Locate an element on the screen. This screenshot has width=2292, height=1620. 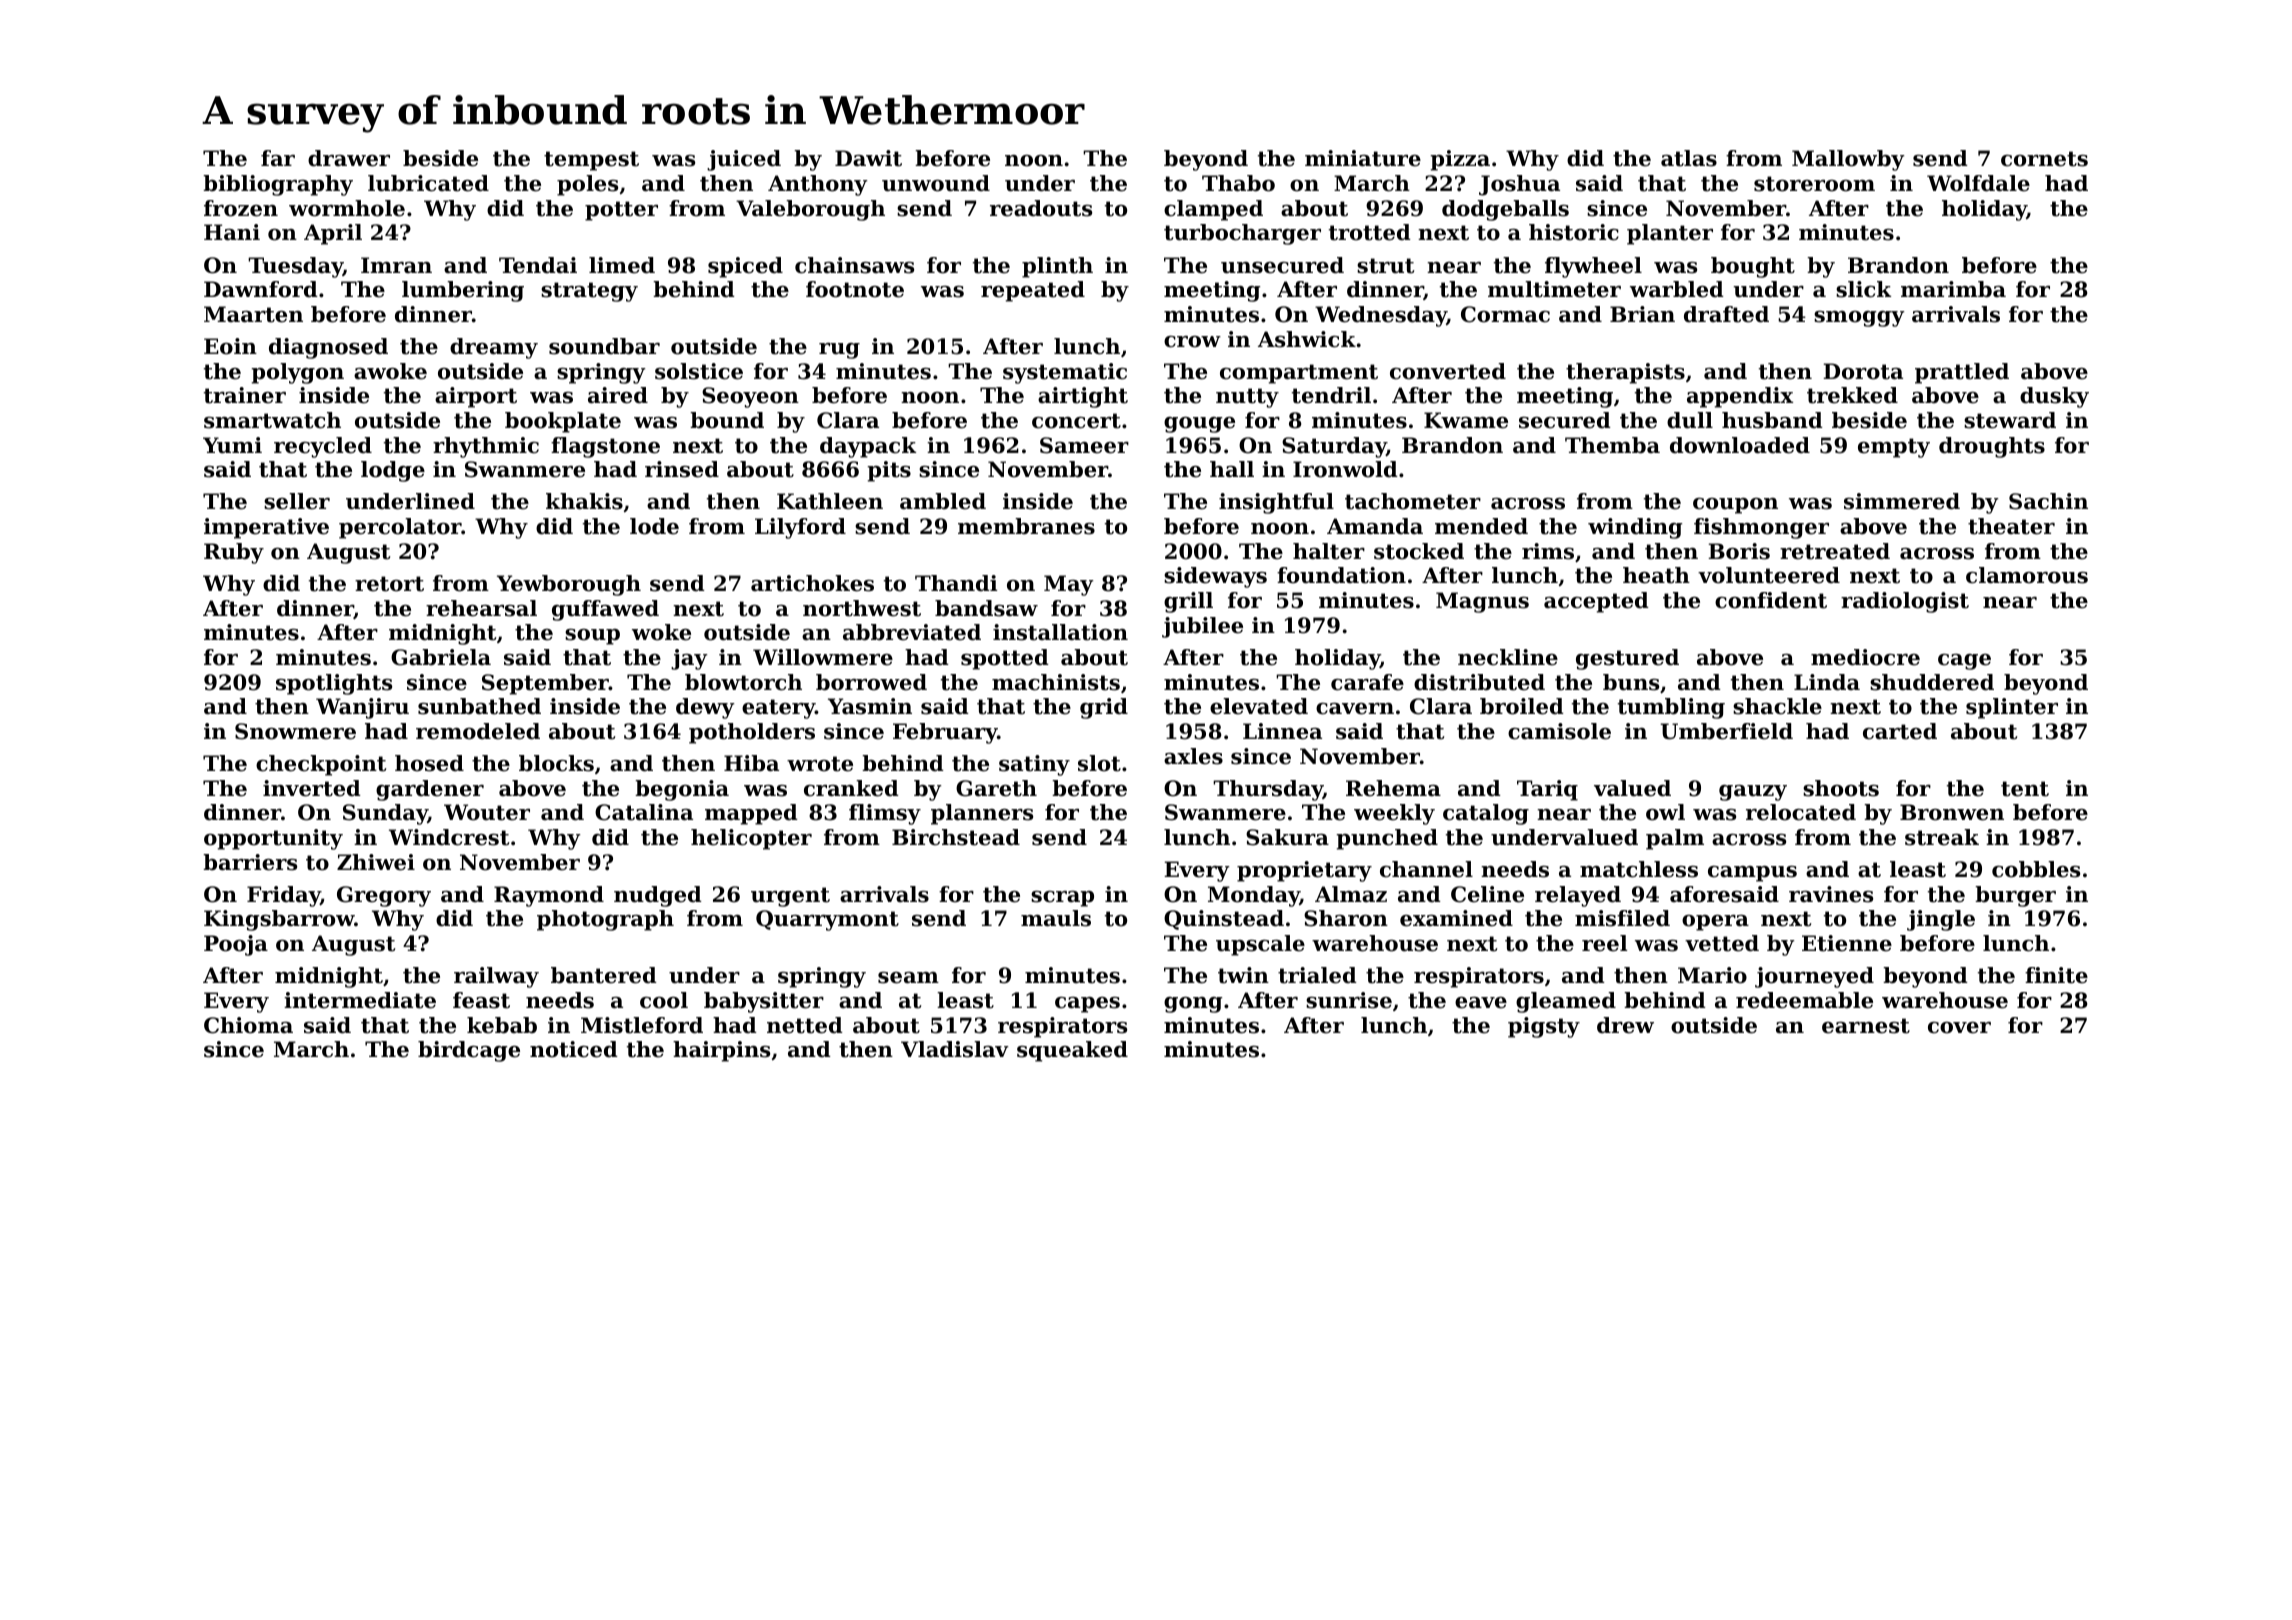
abbreviated is located at coordinates (912, 632).
